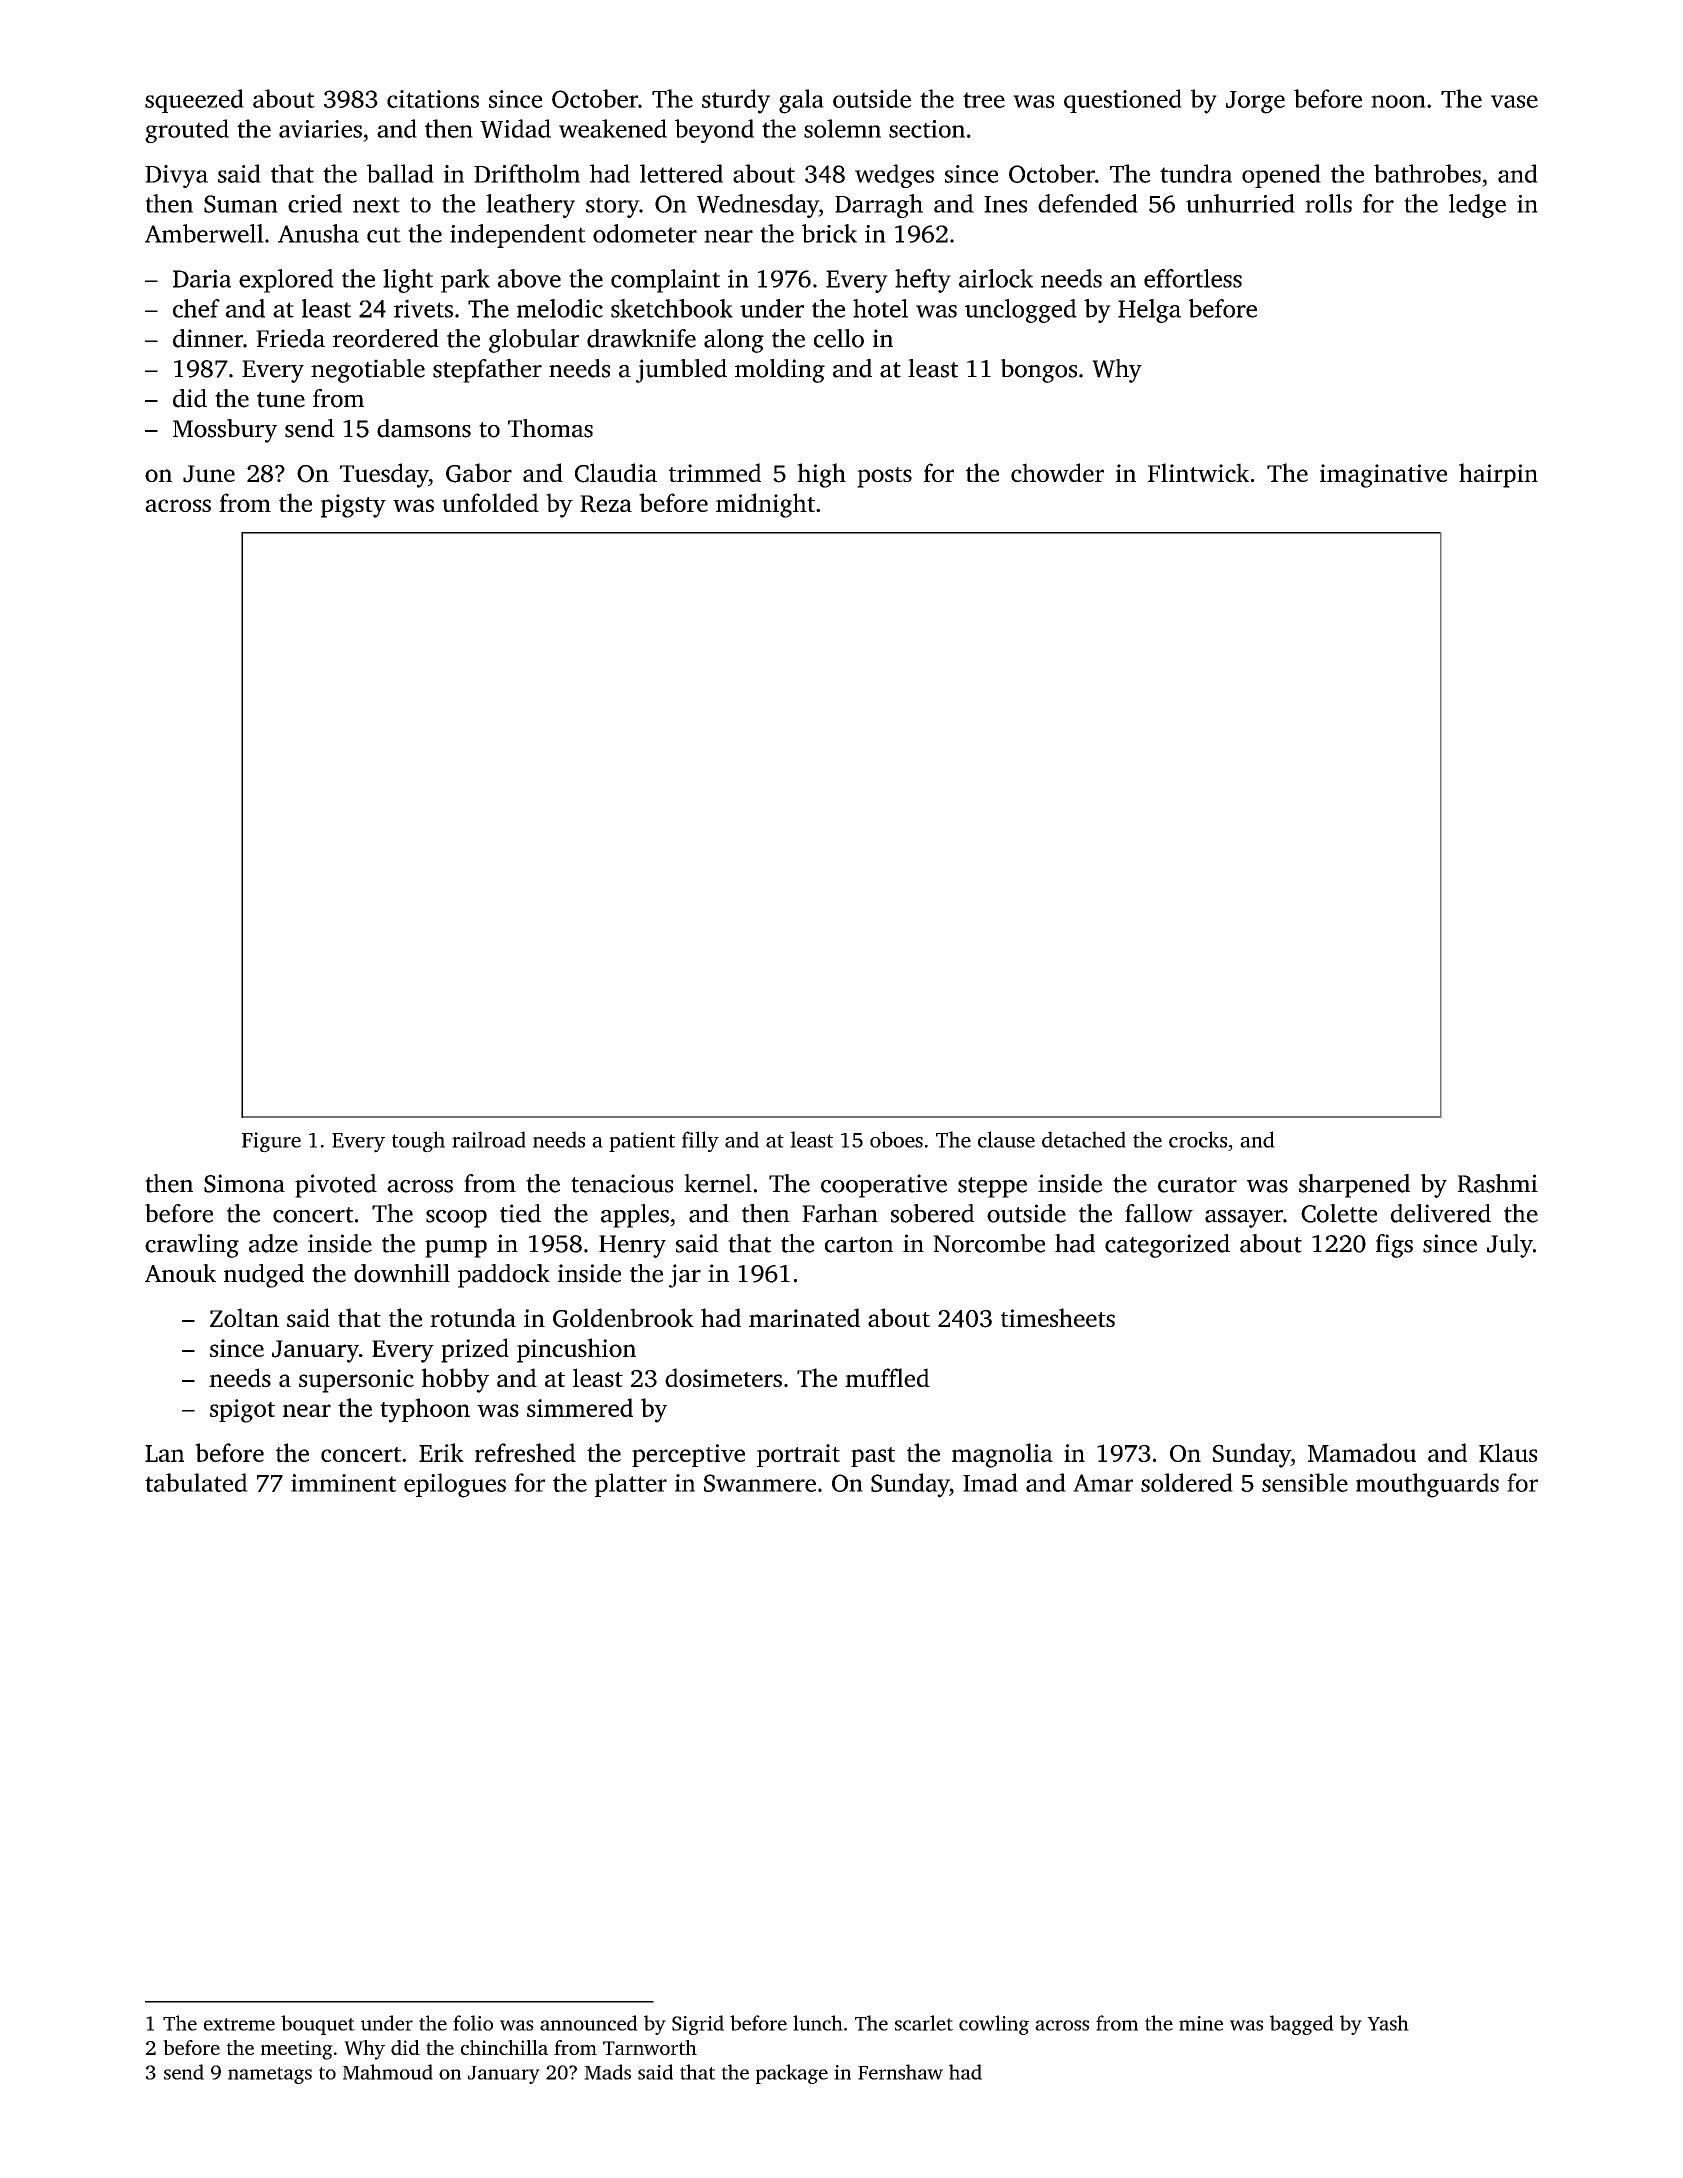  Describe the element at coordinates (473, 2023) in the screenshot. I see `folio` at that location.
